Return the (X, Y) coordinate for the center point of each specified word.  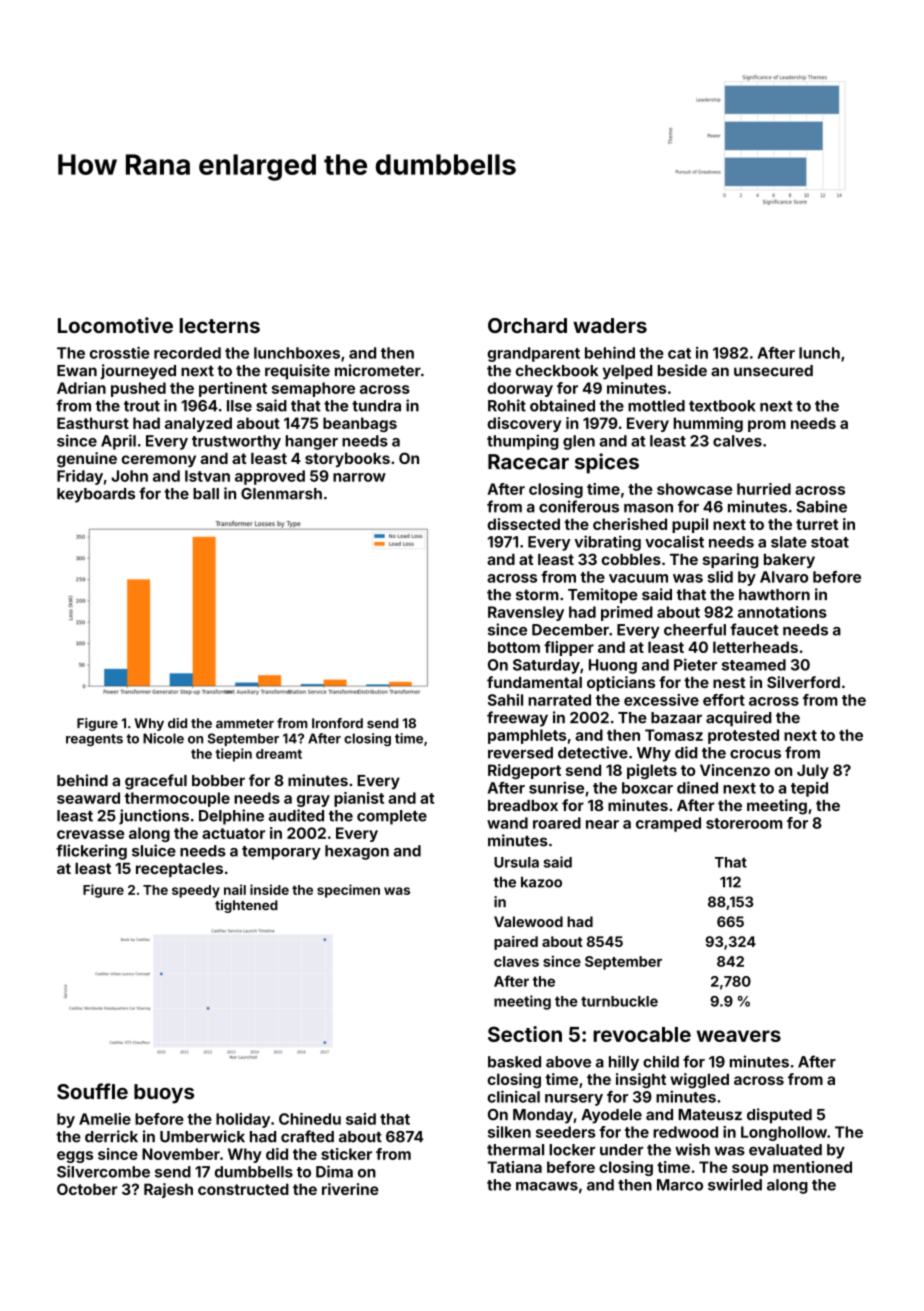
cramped (668, 824)
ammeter (245, 724)
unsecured (773, 371)
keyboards (96, 495)
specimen (348, 891)
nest (729, 682)
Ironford (337, 723)
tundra (376, 406)
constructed (243, 1189)
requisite (297, 372)
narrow (359, 477)
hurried (764, 489)
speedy (196, 891)
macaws (547, 1186)
